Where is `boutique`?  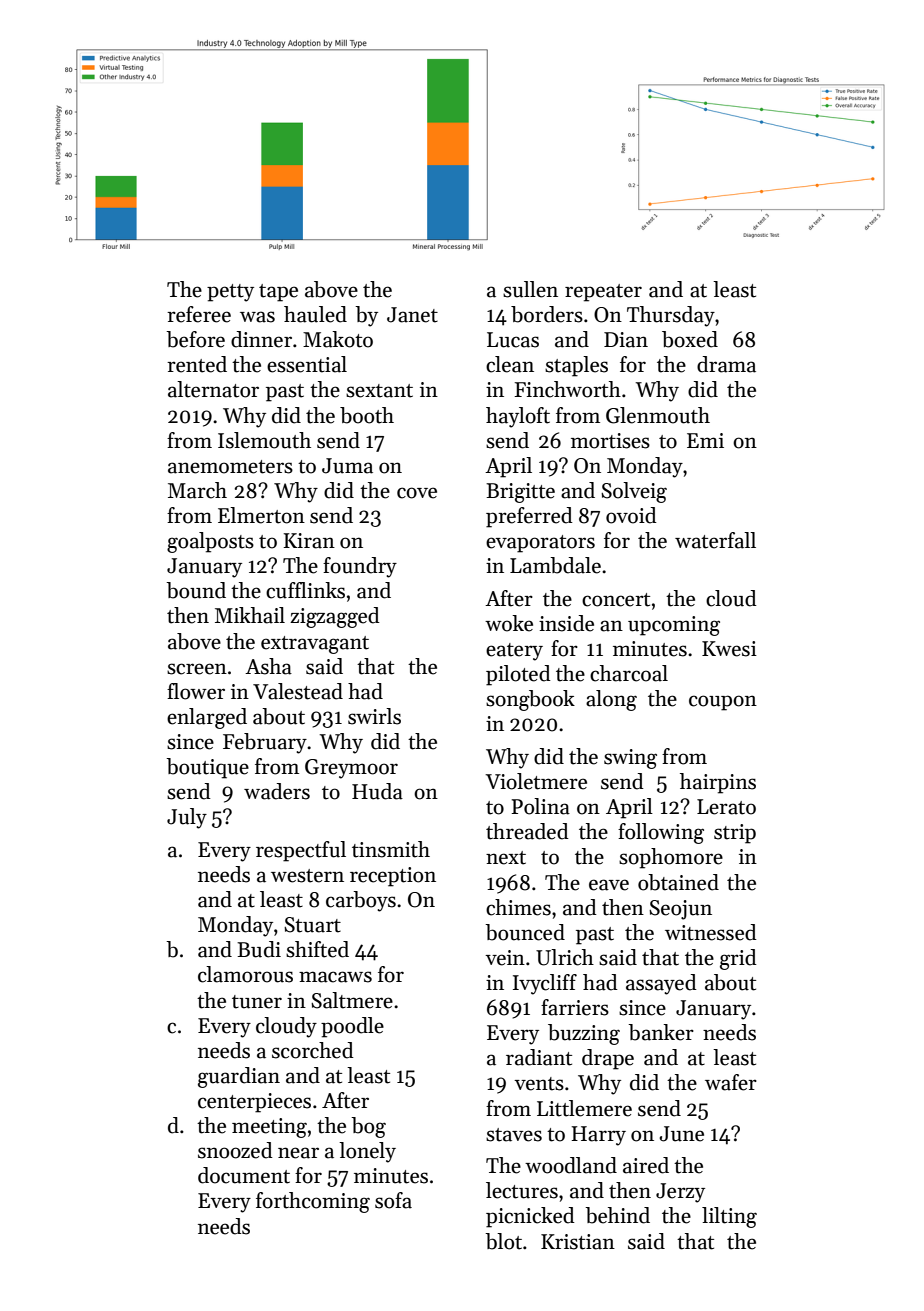
boutique is located at coordinates (207, 768).
